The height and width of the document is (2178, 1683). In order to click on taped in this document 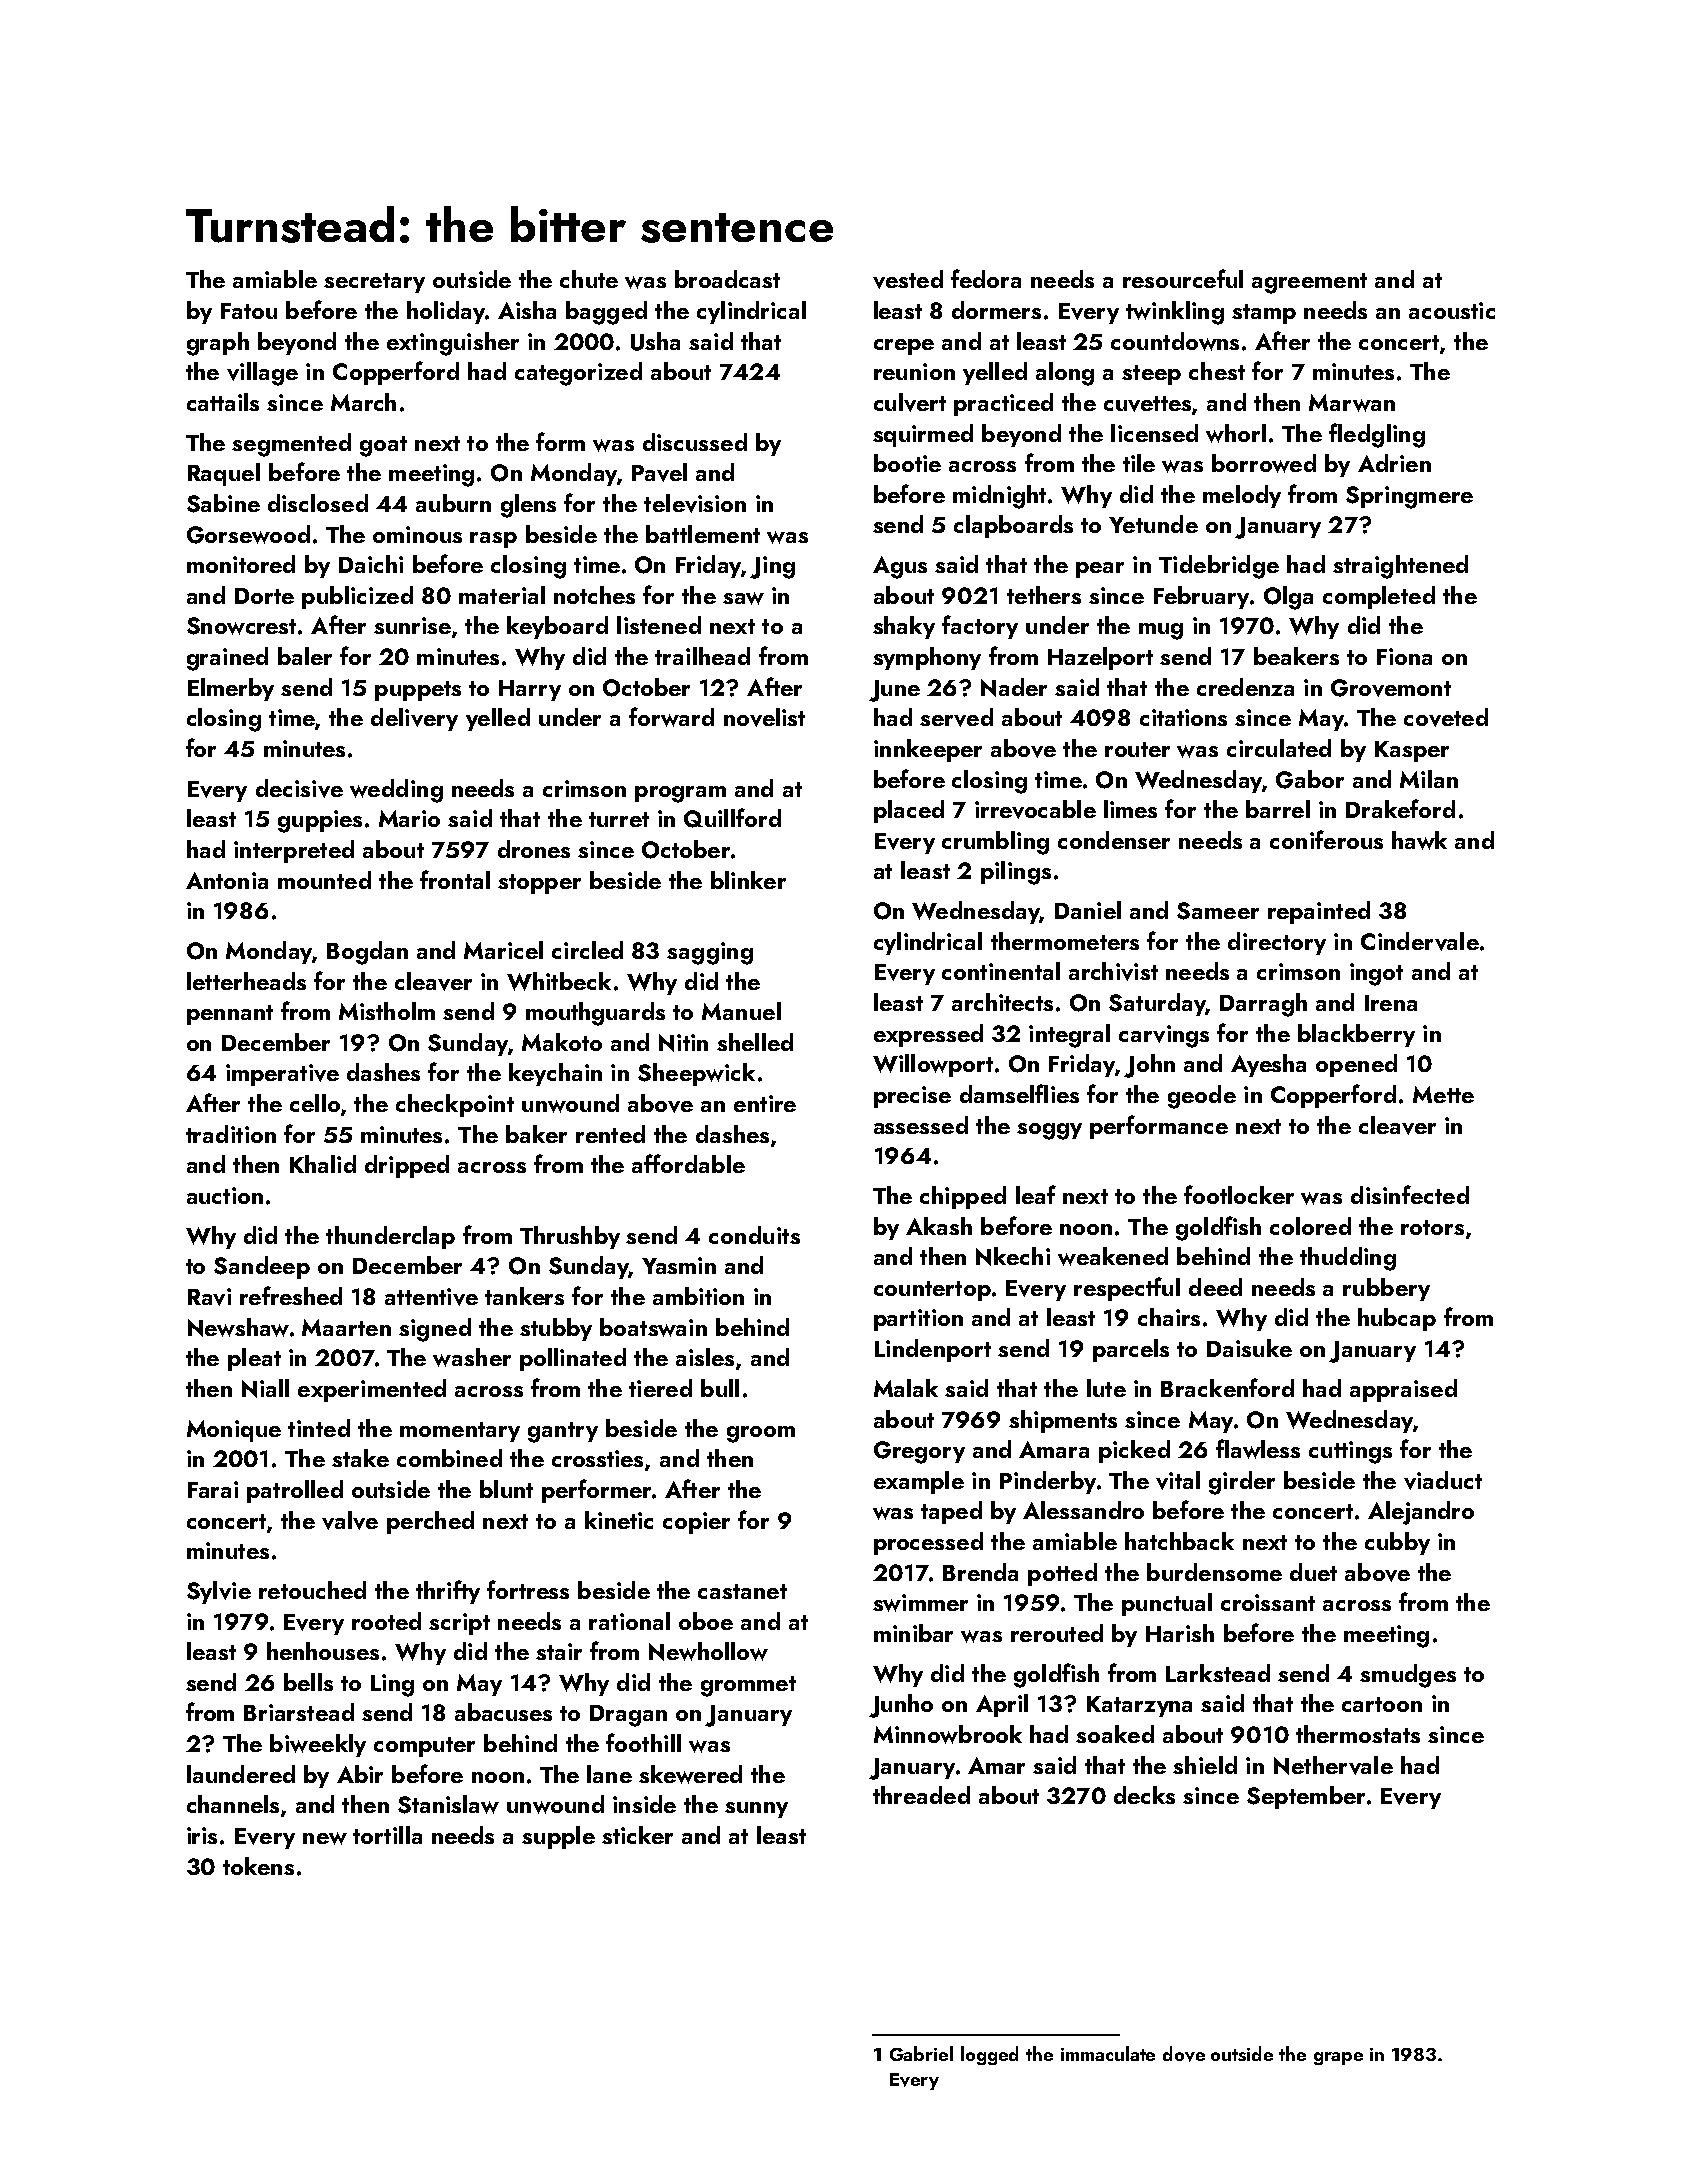, I will do `click(951, 1512)`.
